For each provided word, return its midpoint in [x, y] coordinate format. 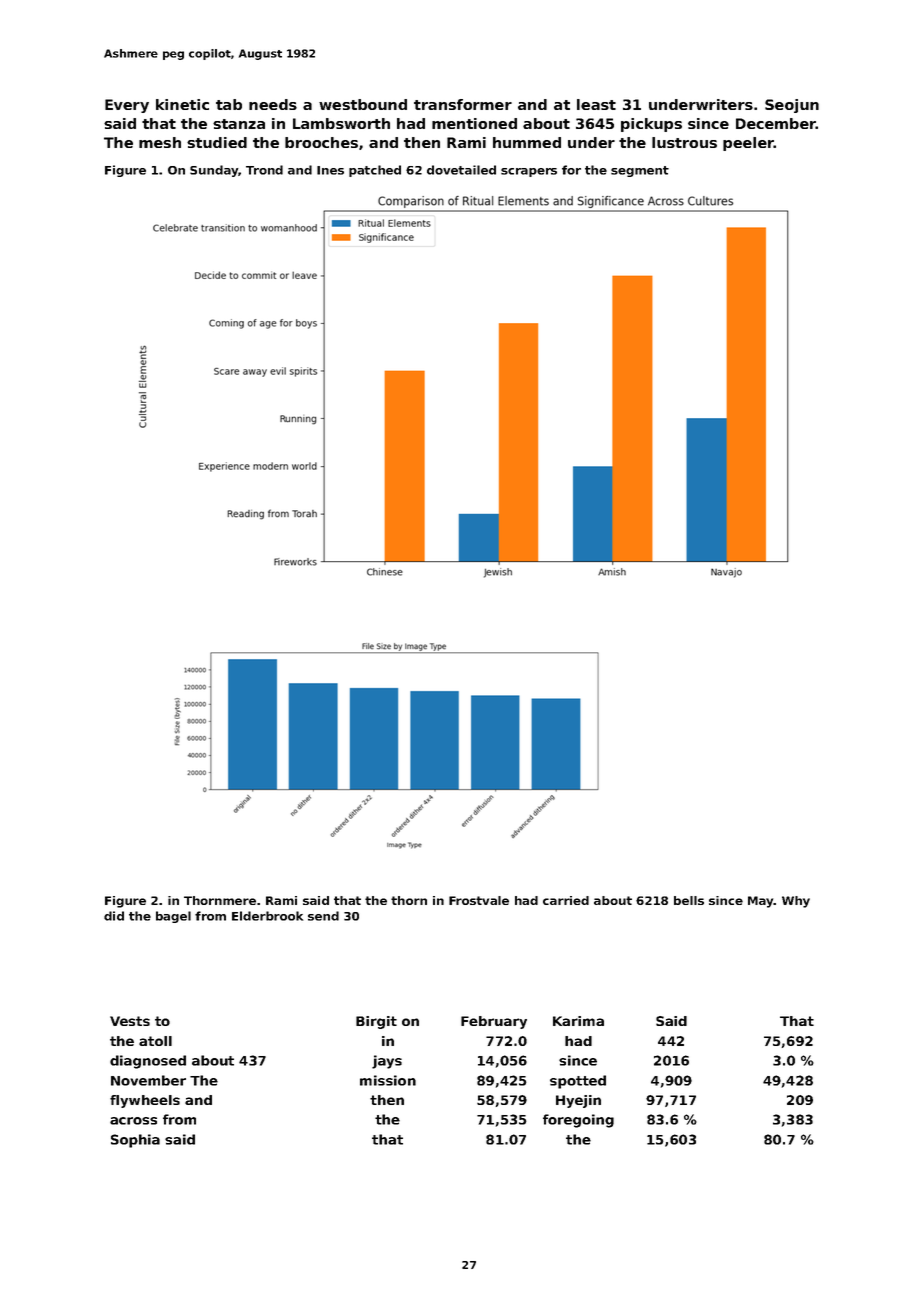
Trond [264, 170]
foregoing [578, 1121]
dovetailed [461, 170]
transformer [463, 104]
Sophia [135, 1141]
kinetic [182, 104]
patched [375, 171]
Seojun [792, 106]
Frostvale [479, 900]
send [323, 916]
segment [640, 171]
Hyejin [578, 1101]
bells [689, 900]
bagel [173, 917]
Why [796, 902]
